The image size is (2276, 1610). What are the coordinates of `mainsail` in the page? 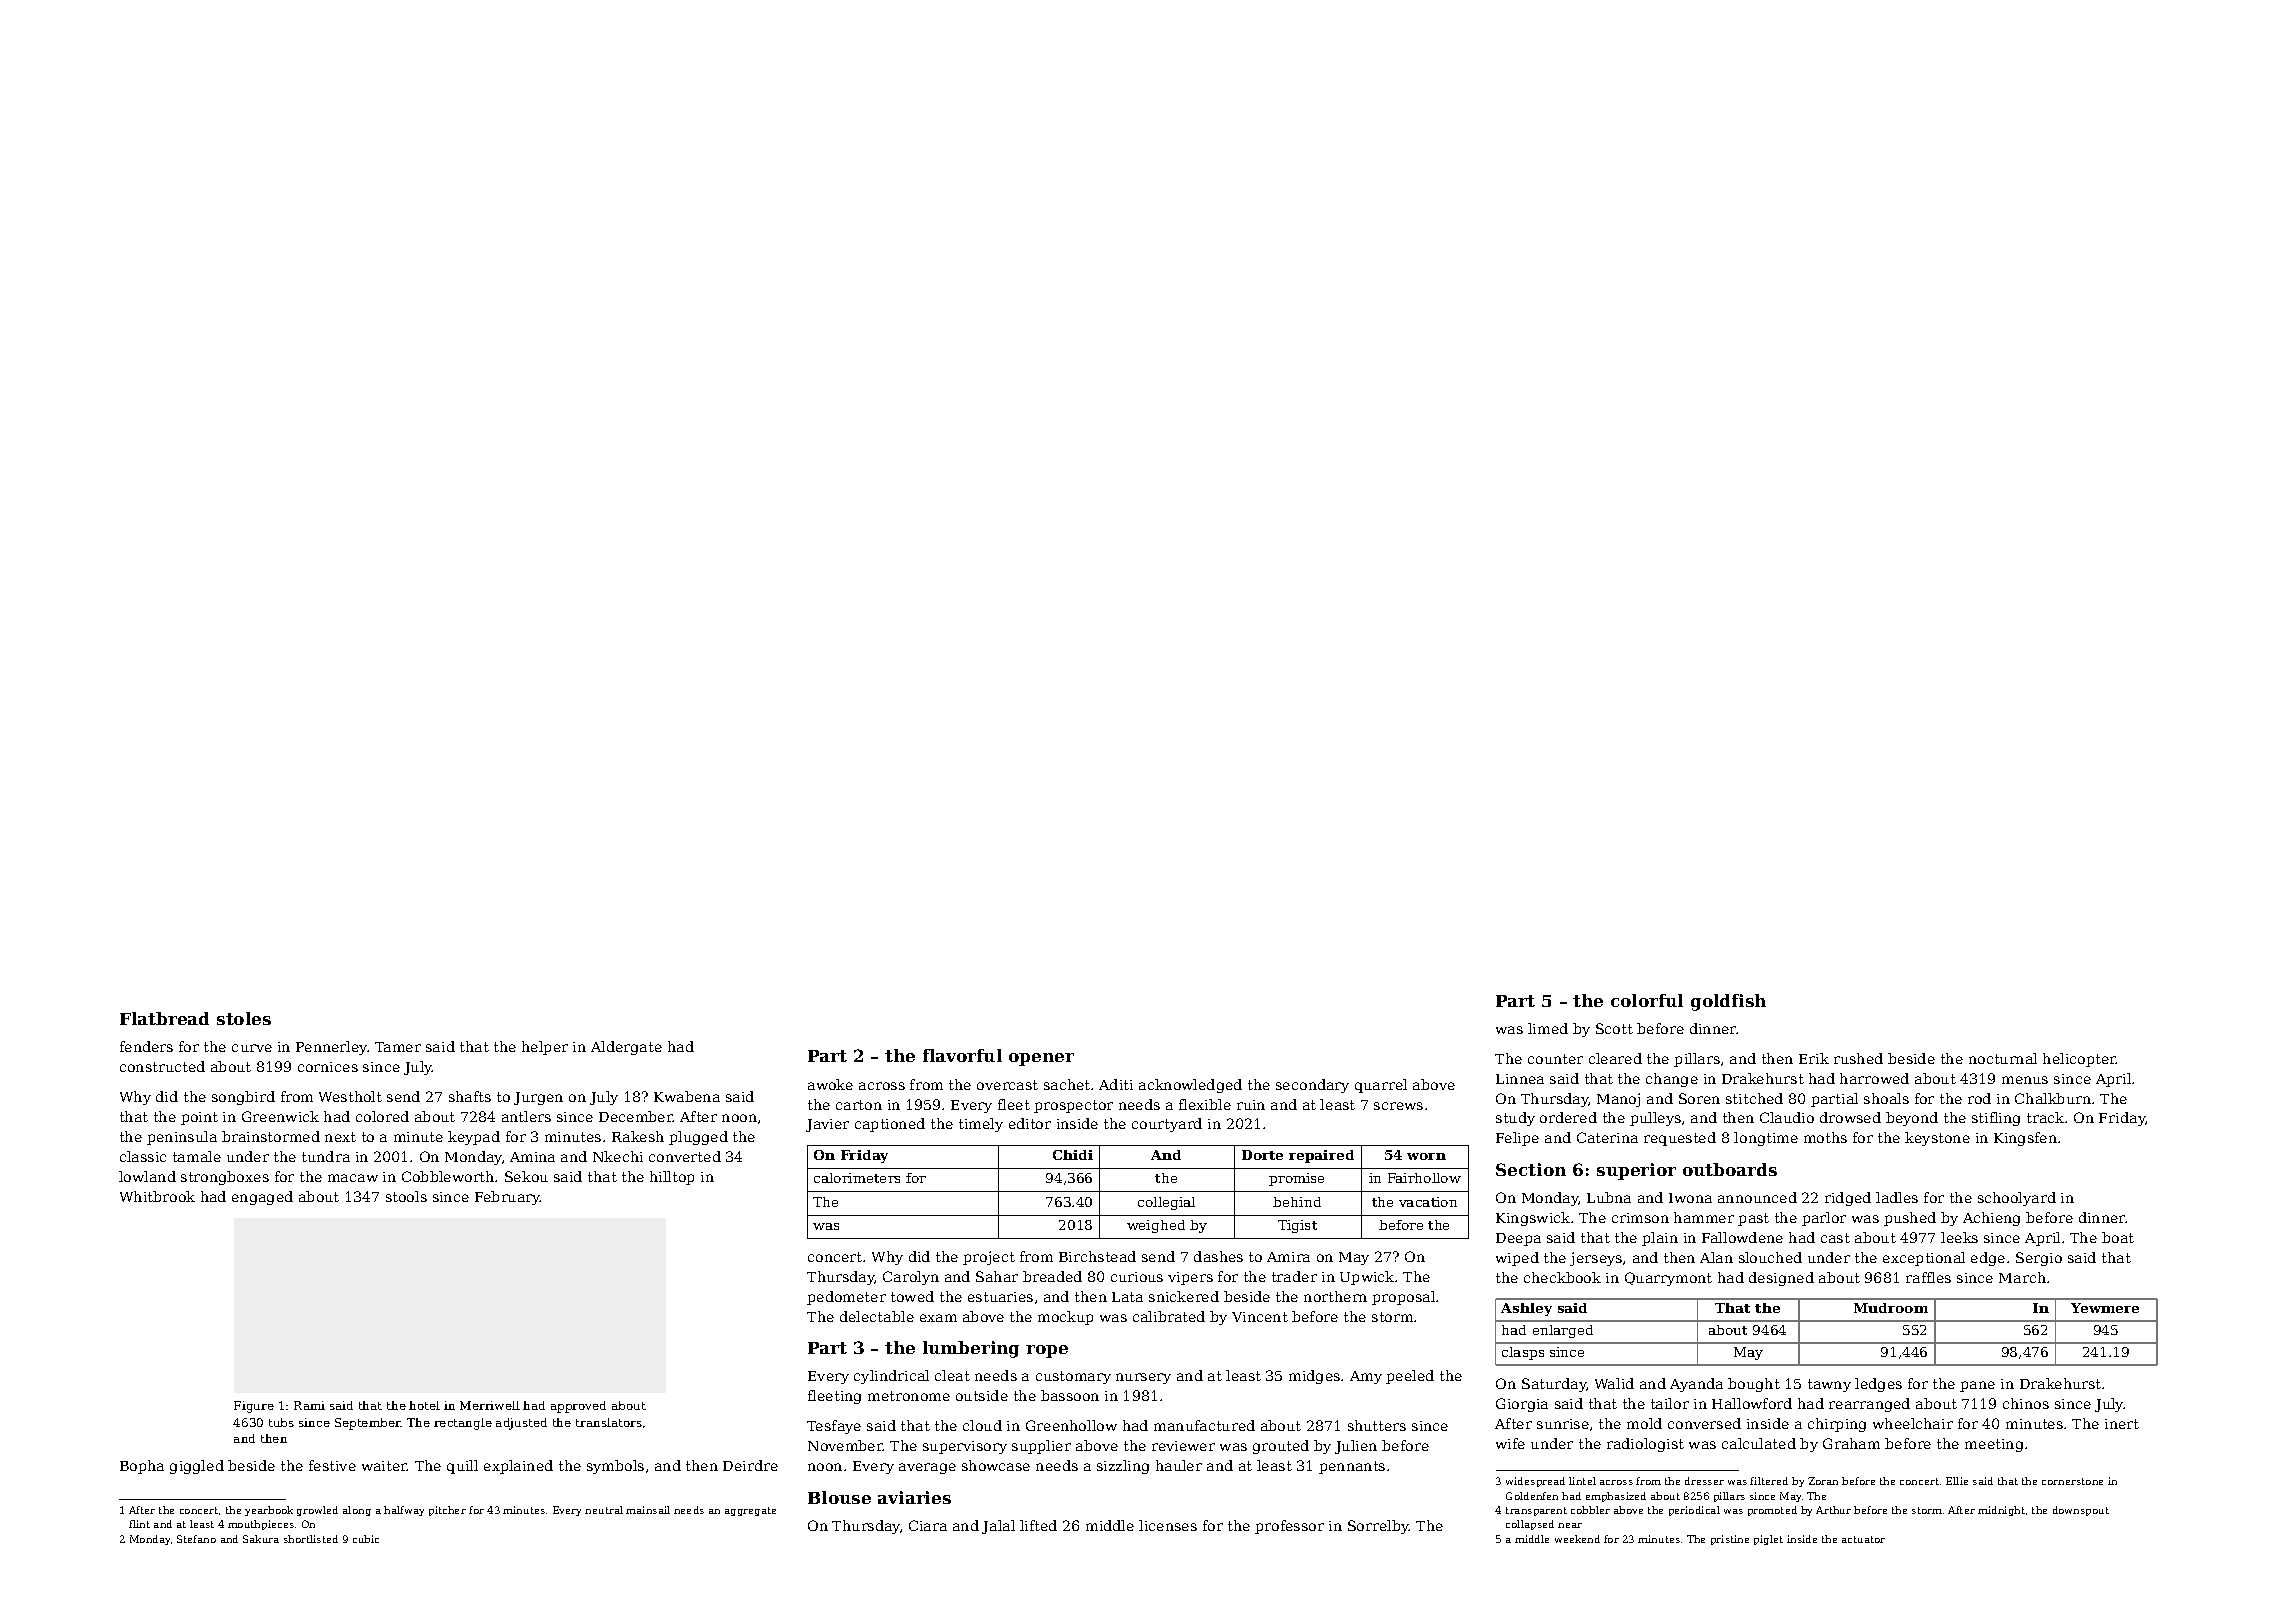 It's located at (648, 1510).
